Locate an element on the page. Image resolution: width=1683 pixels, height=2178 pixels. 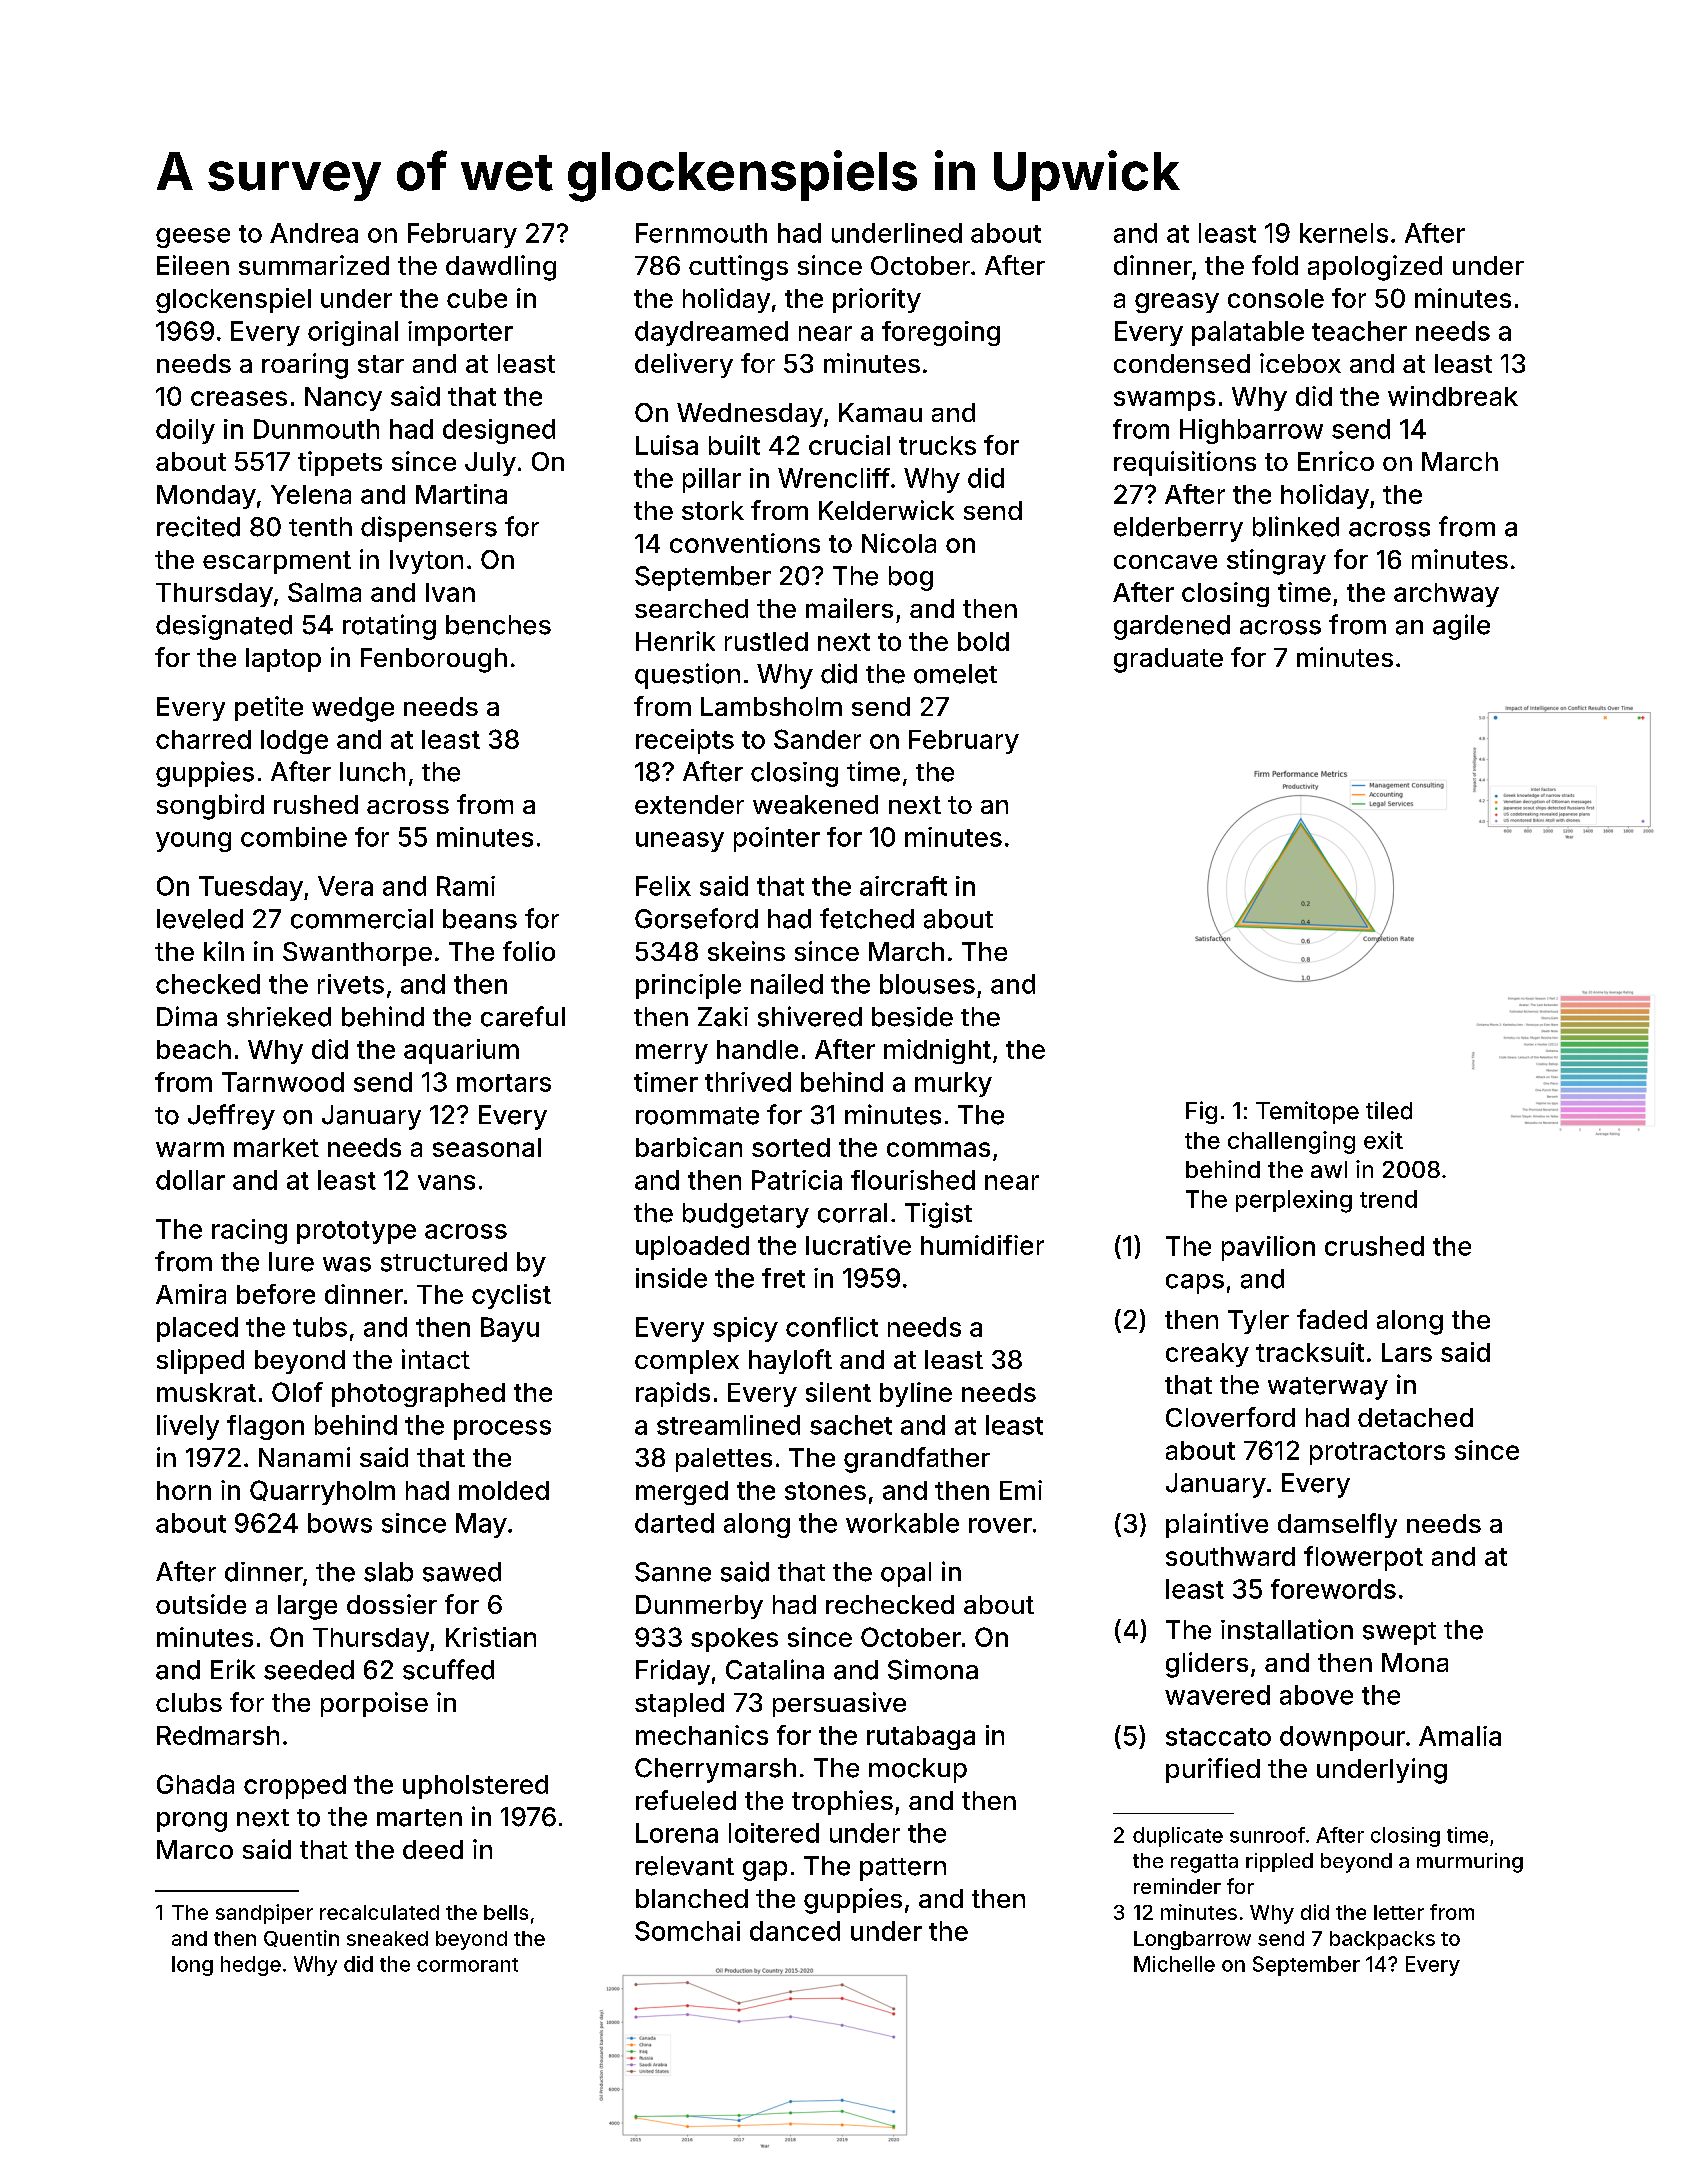
Erik is located at coordinates (233, 1669).
